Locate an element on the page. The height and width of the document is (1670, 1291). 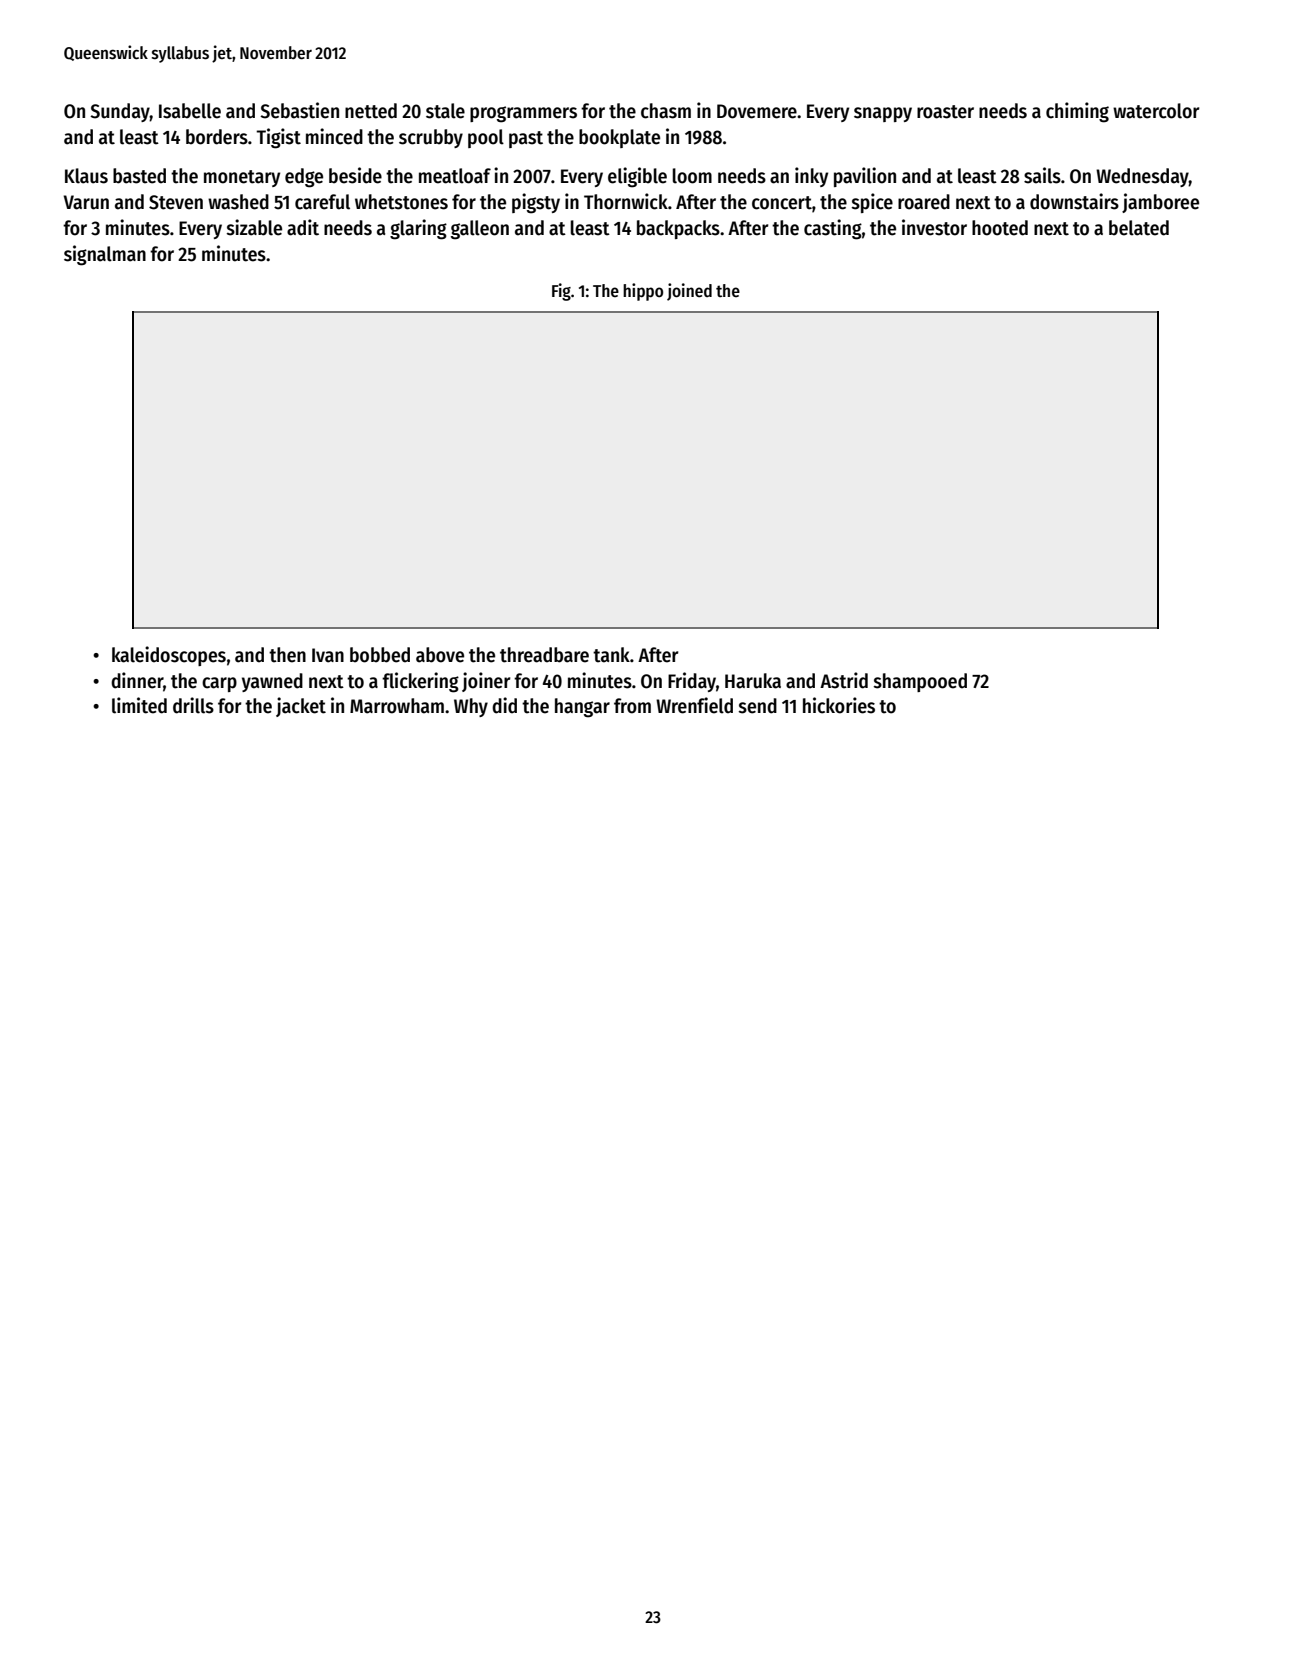
signalman is located at coordinates (105, 255).
